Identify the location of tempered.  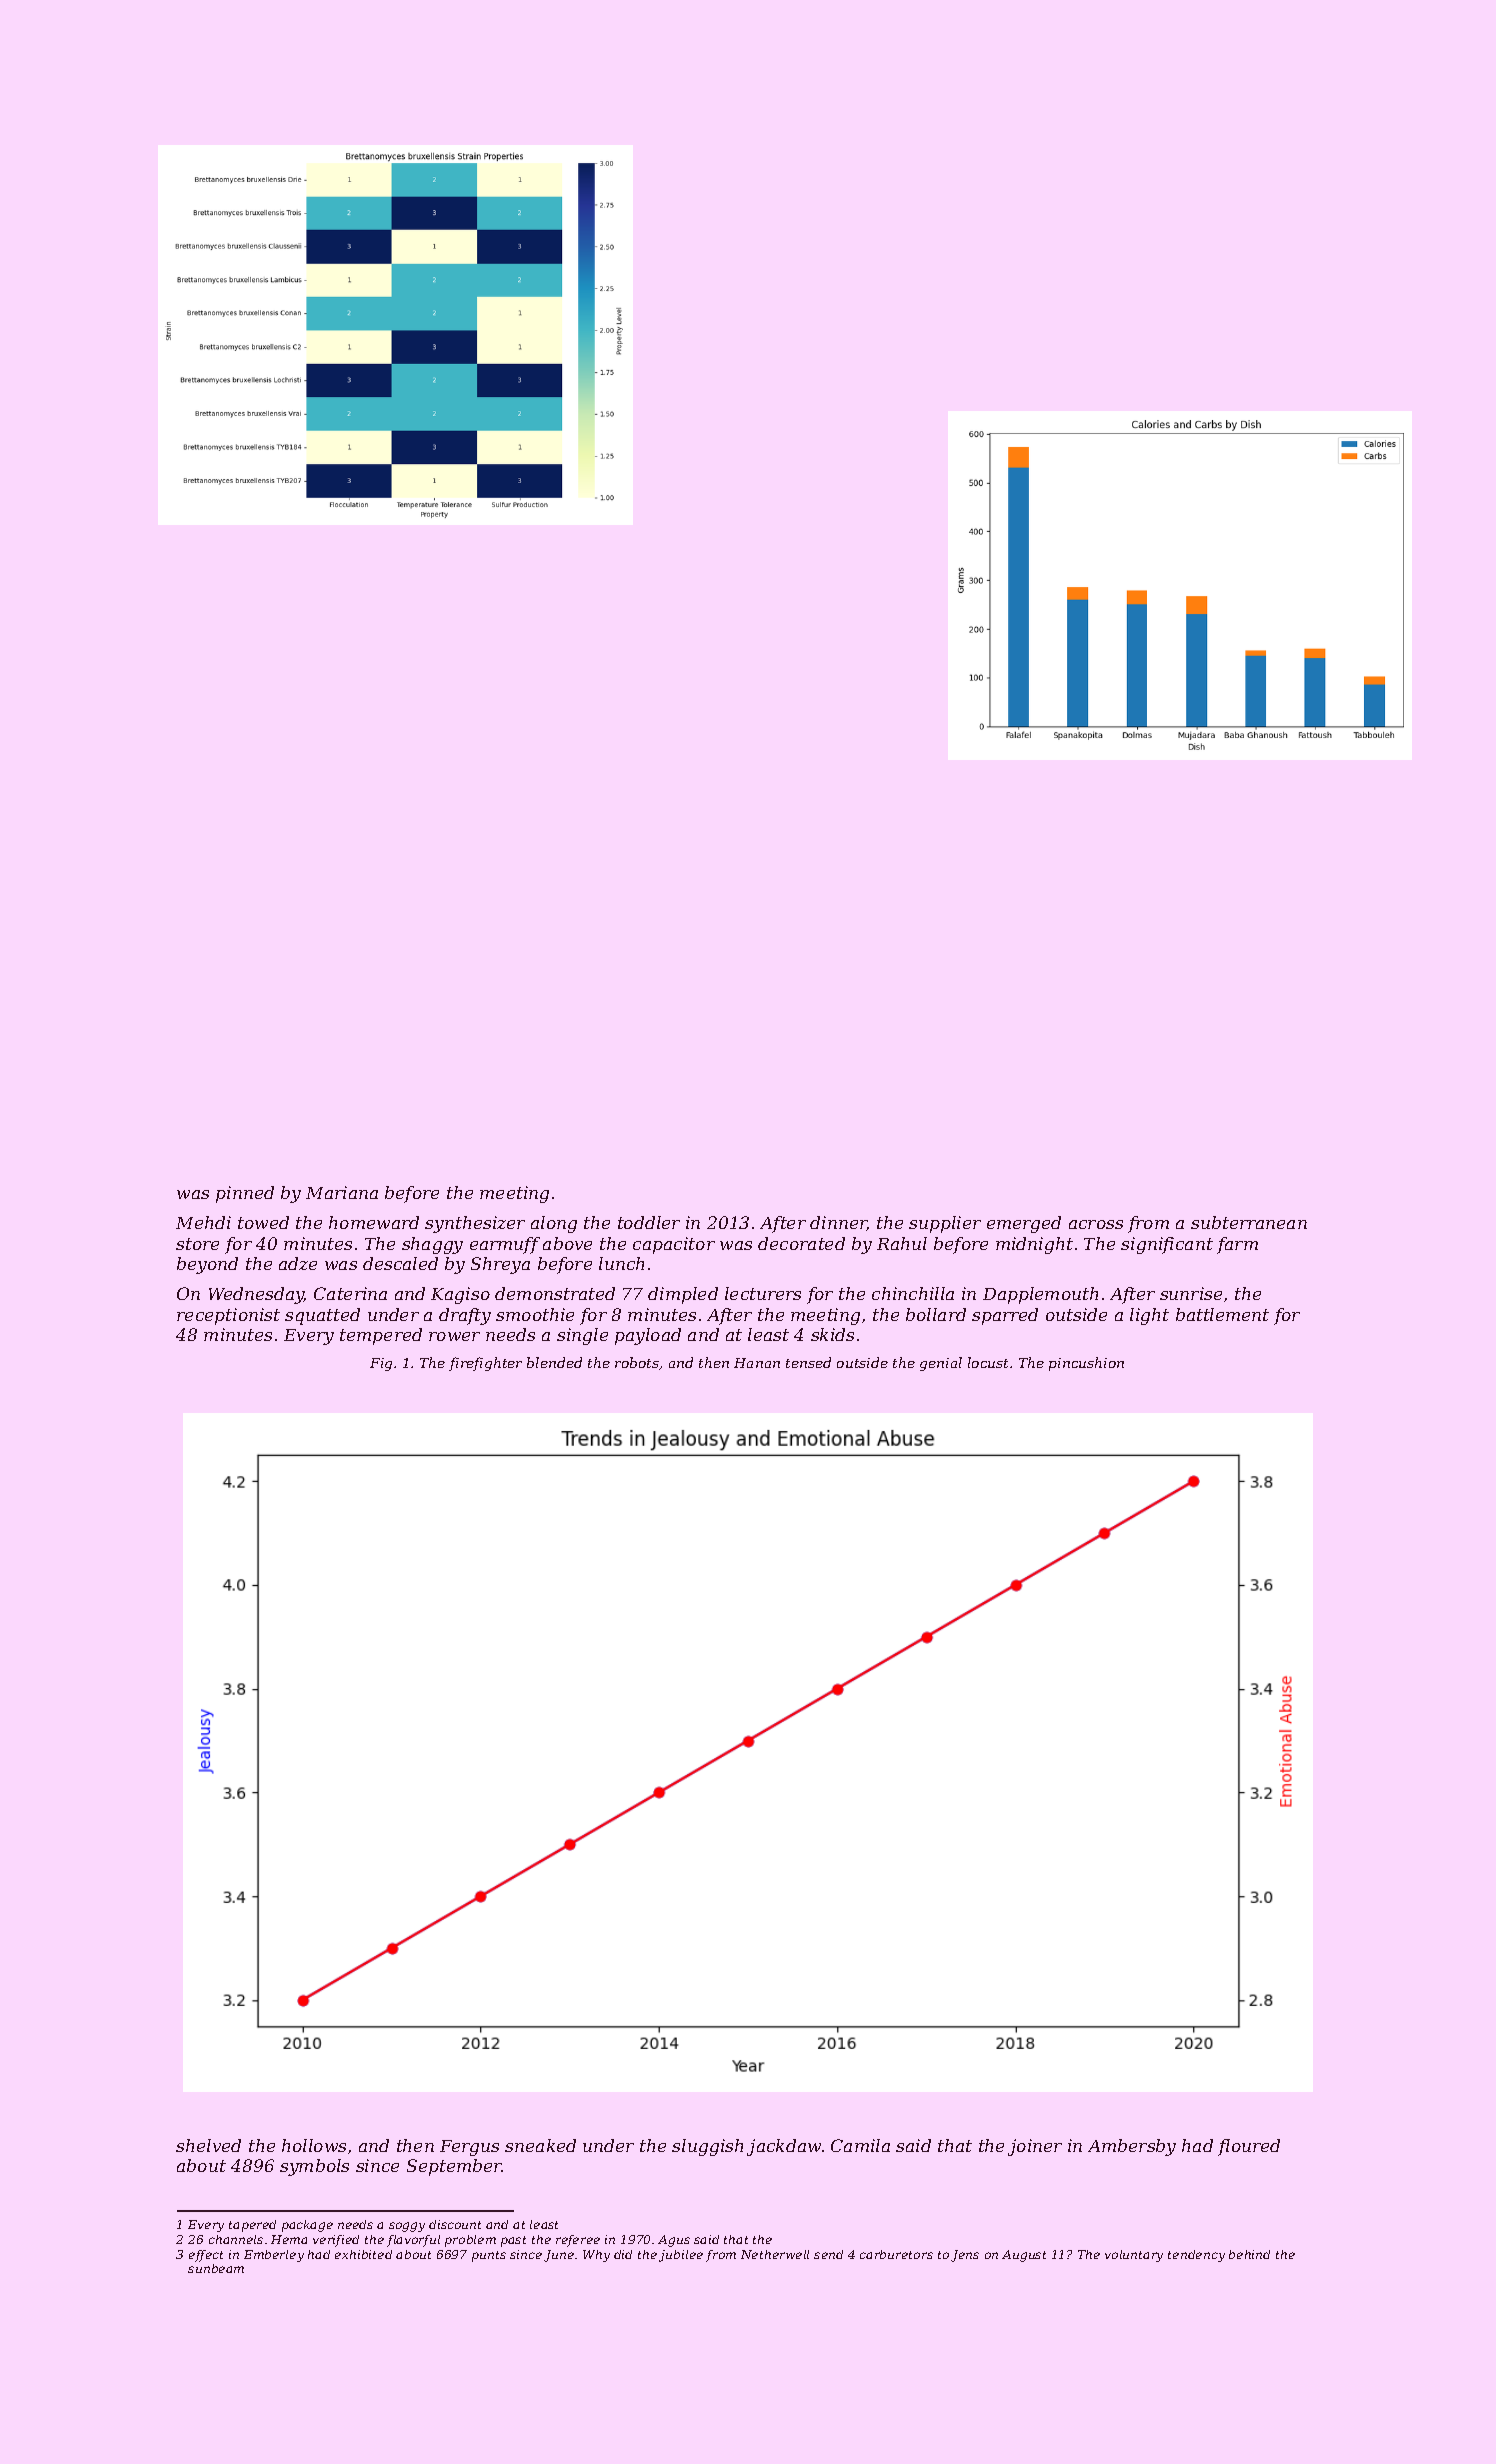
(381, 1336).
